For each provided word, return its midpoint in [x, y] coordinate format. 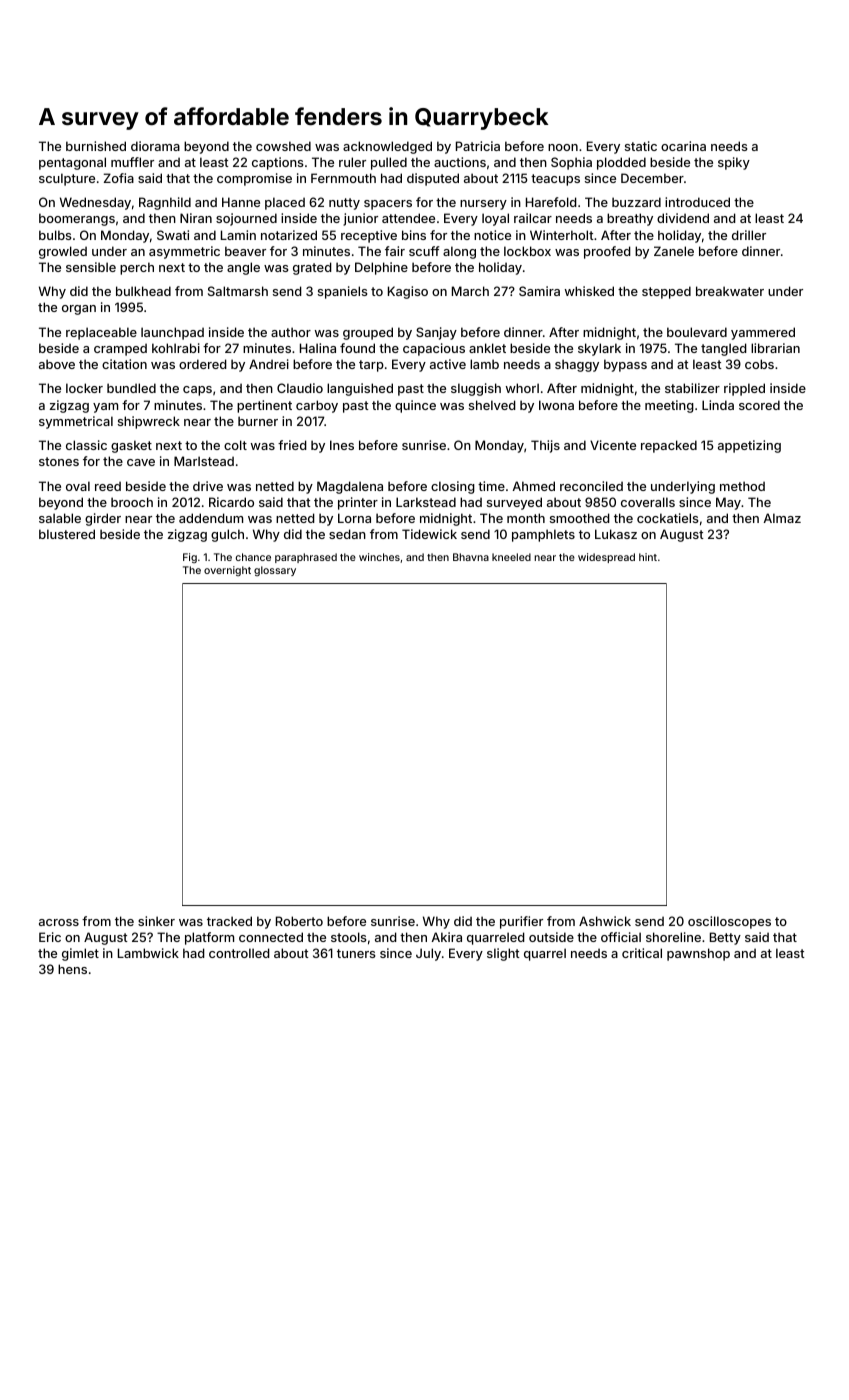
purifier [521, 922]
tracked [229, 921]
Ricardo [231, 502]
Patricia [478, 146]
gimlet [80, 954]
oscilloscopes [729, 922]
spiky [734, 163]
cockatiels [667, 518]
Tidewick [429, 534]
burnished [96, 146]
